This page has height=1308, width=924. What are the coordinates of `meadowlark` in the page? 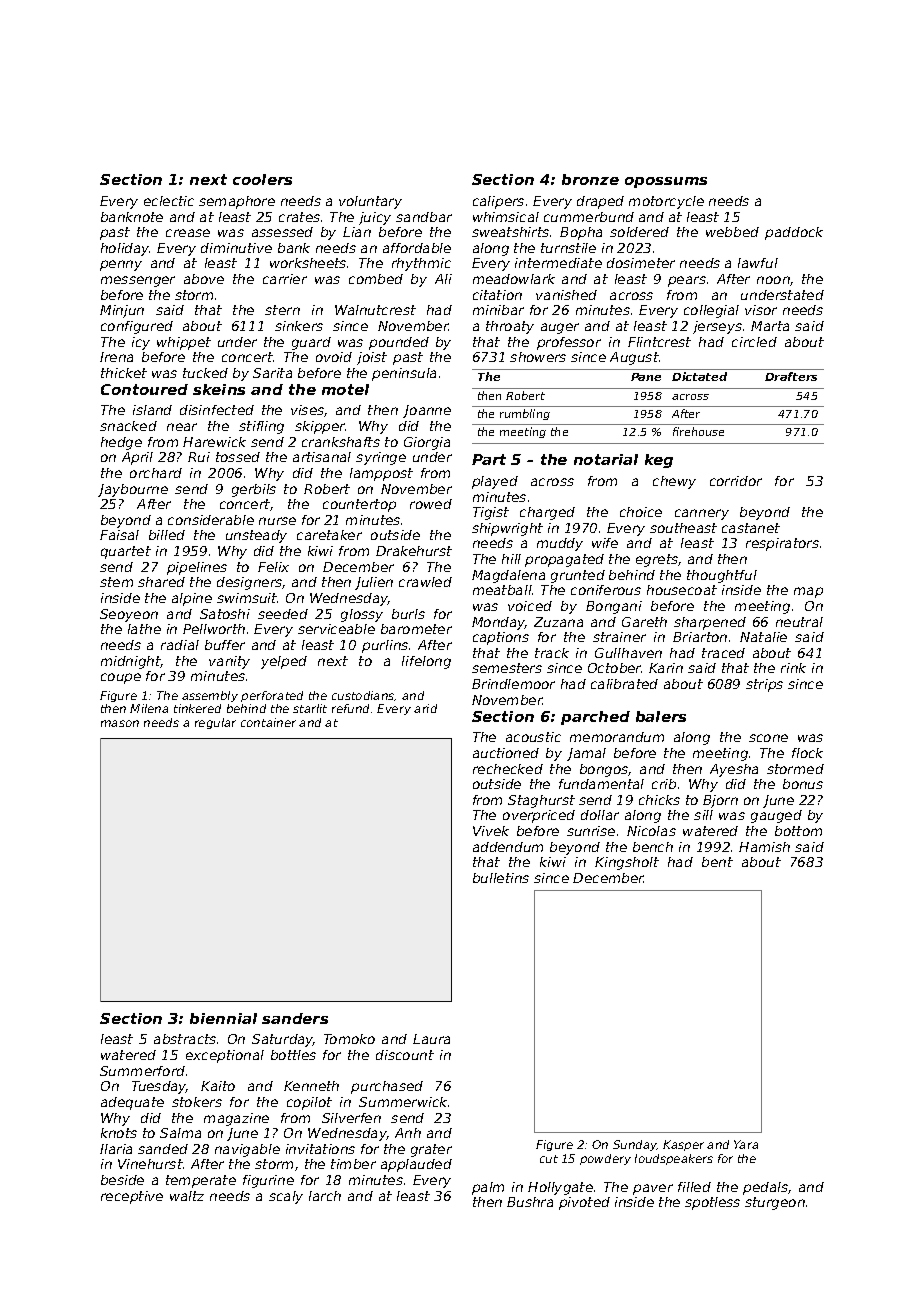 It's located at (514, 279).
